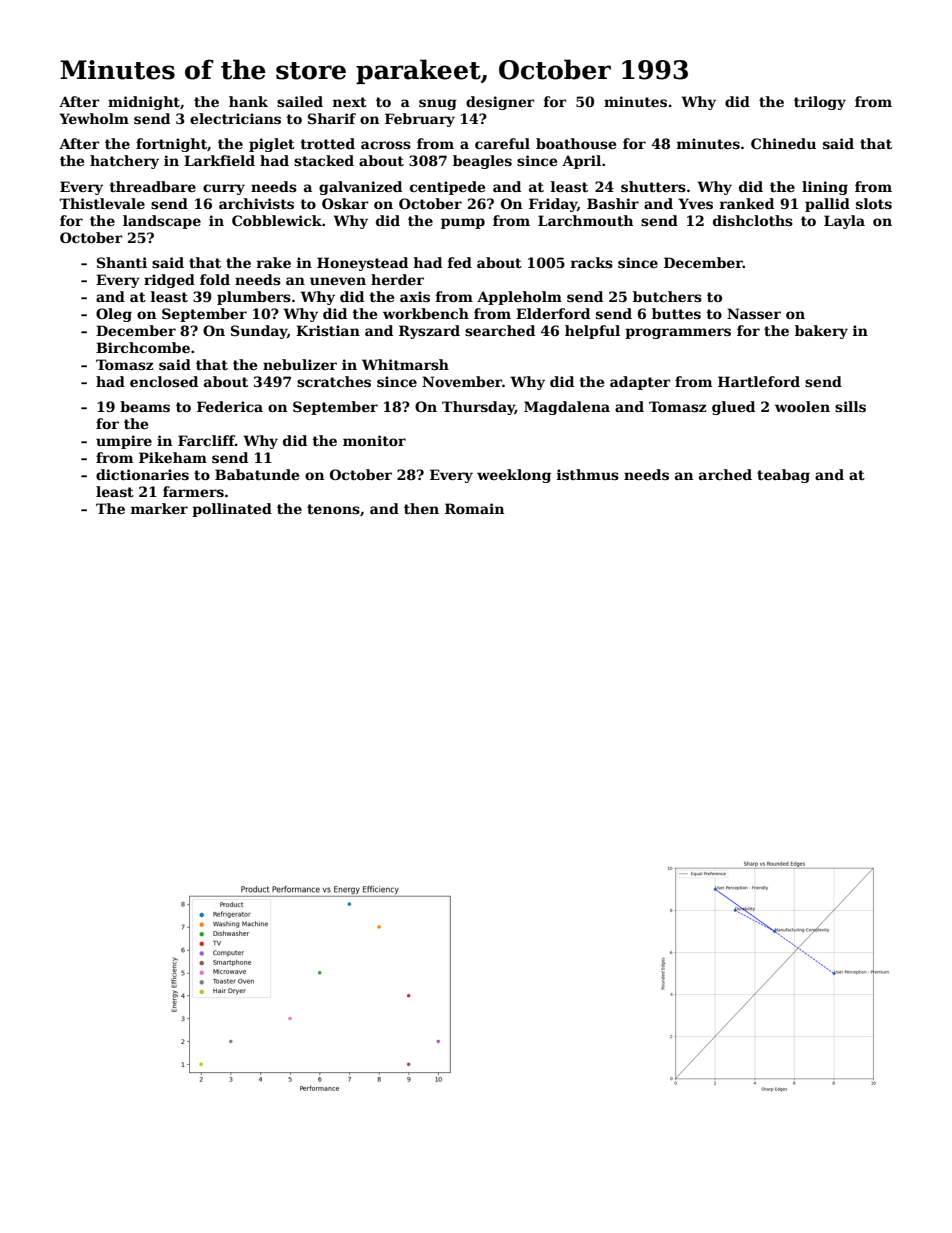 This document has height=1233, width=952. What do you see at coordinates (272, 145) in the document?
I see `piglet` at bounding box center [272, 145].
